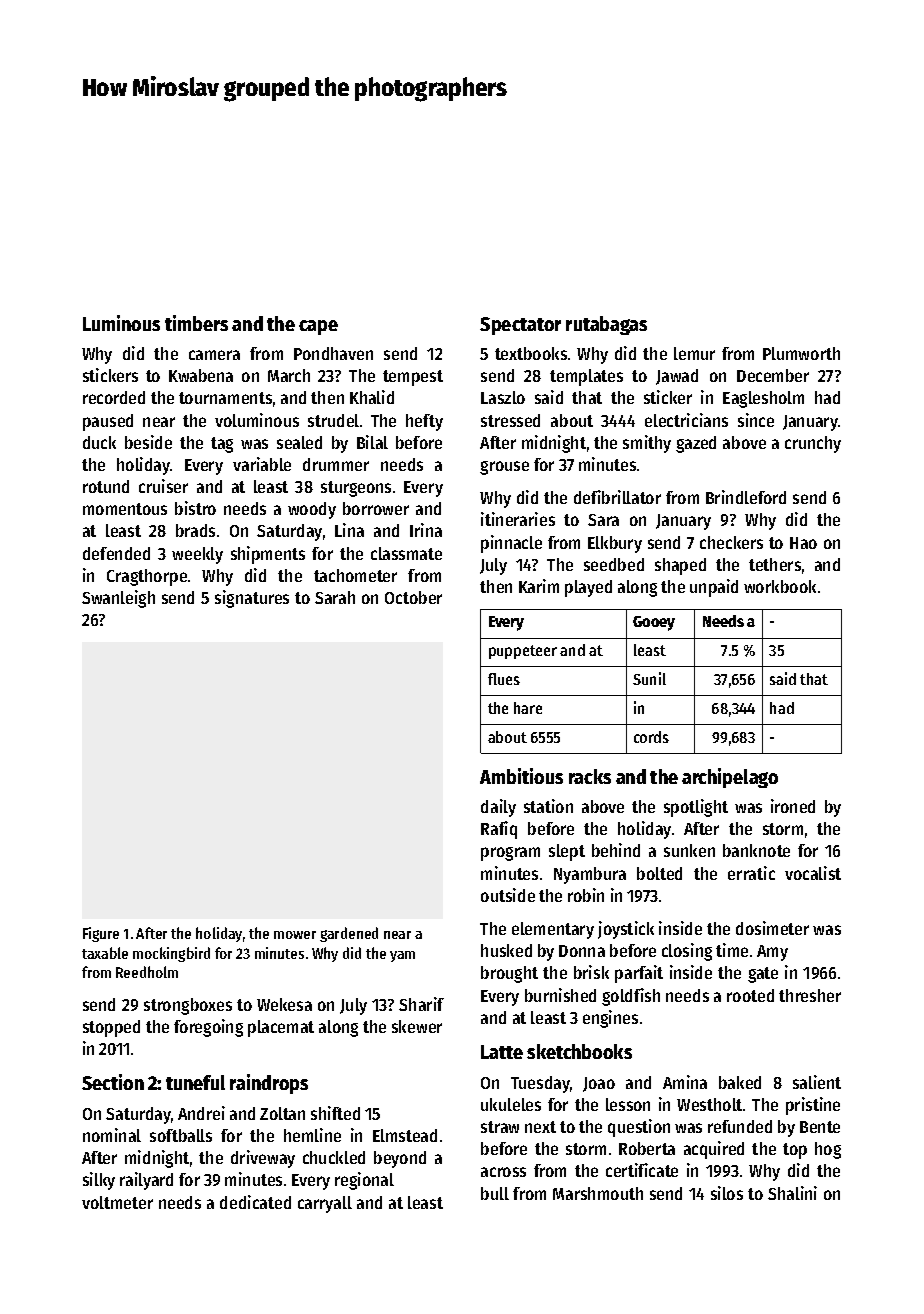 This screenshot has width=924, height=1314. What do you see at coordinates (118, 599) in the screenshot?
I see `Swanleigh` at bounding box center [118, 599].
